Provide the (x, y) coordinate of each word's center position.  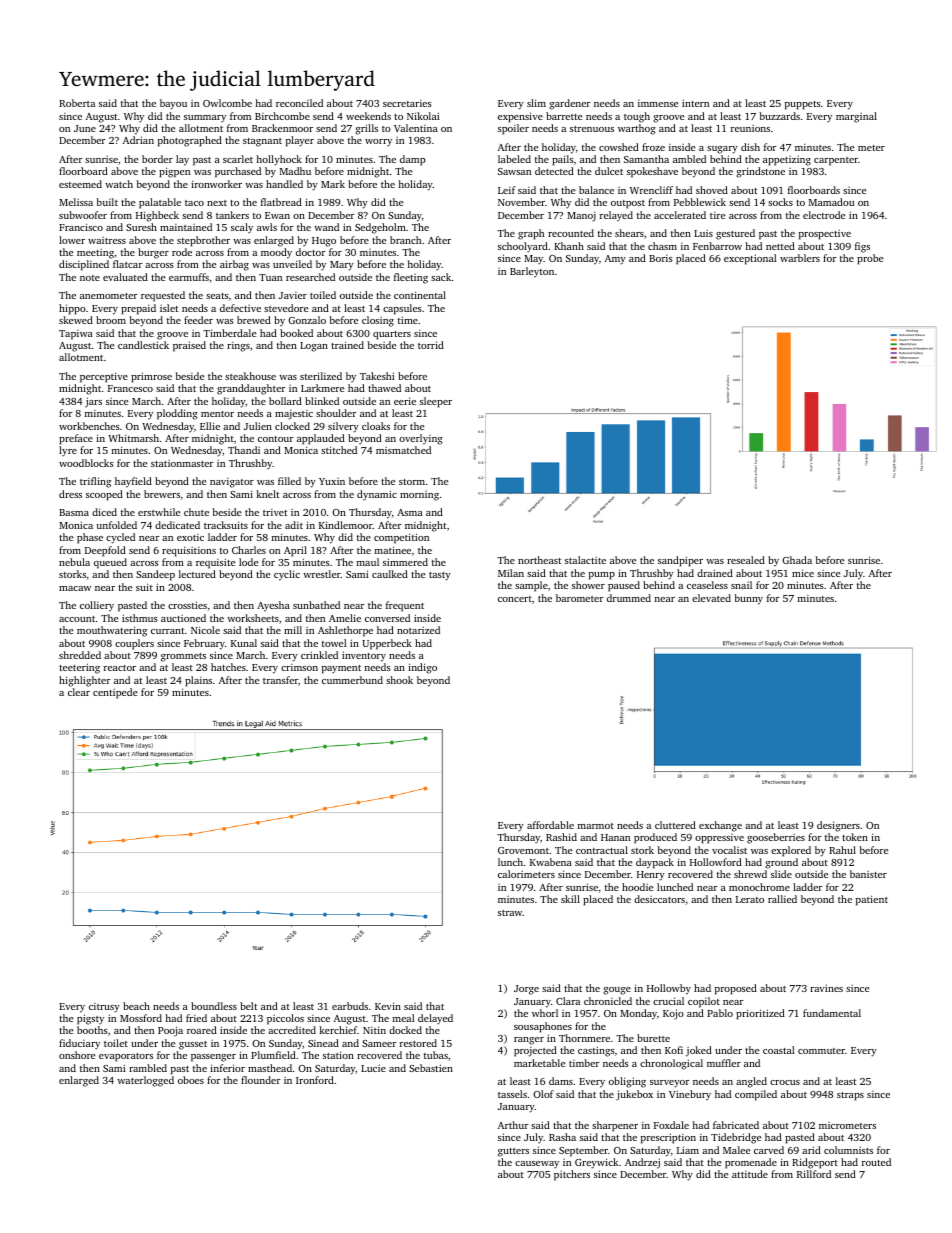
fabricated (736, 1125)
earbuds (350, 1006)
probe (870, 259)
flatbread (281, 202)
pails (563, 160)
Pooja (170, 1031)
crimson (299, 667)
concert (515, 599)
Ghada (797, 560)
